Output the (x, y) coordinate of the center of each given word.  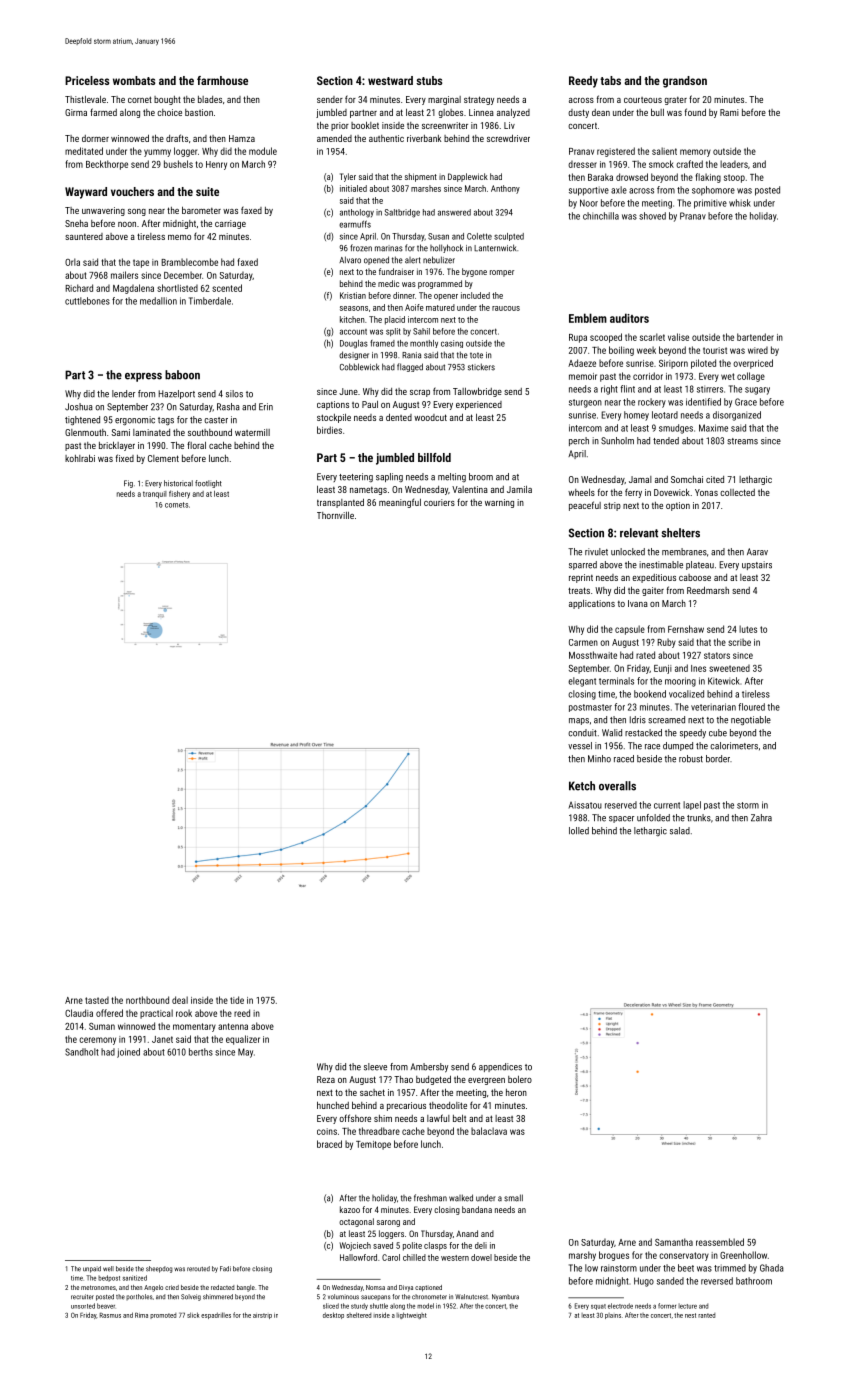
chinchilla (601, 216)
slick (193, 1315)
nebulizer (439, 260)
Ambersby (429, 1068)
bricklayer (117, 446)
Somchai (687, 479)
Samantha (674, 1242)
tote (476, 355)
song (137, 212)
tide (237, 1000)
